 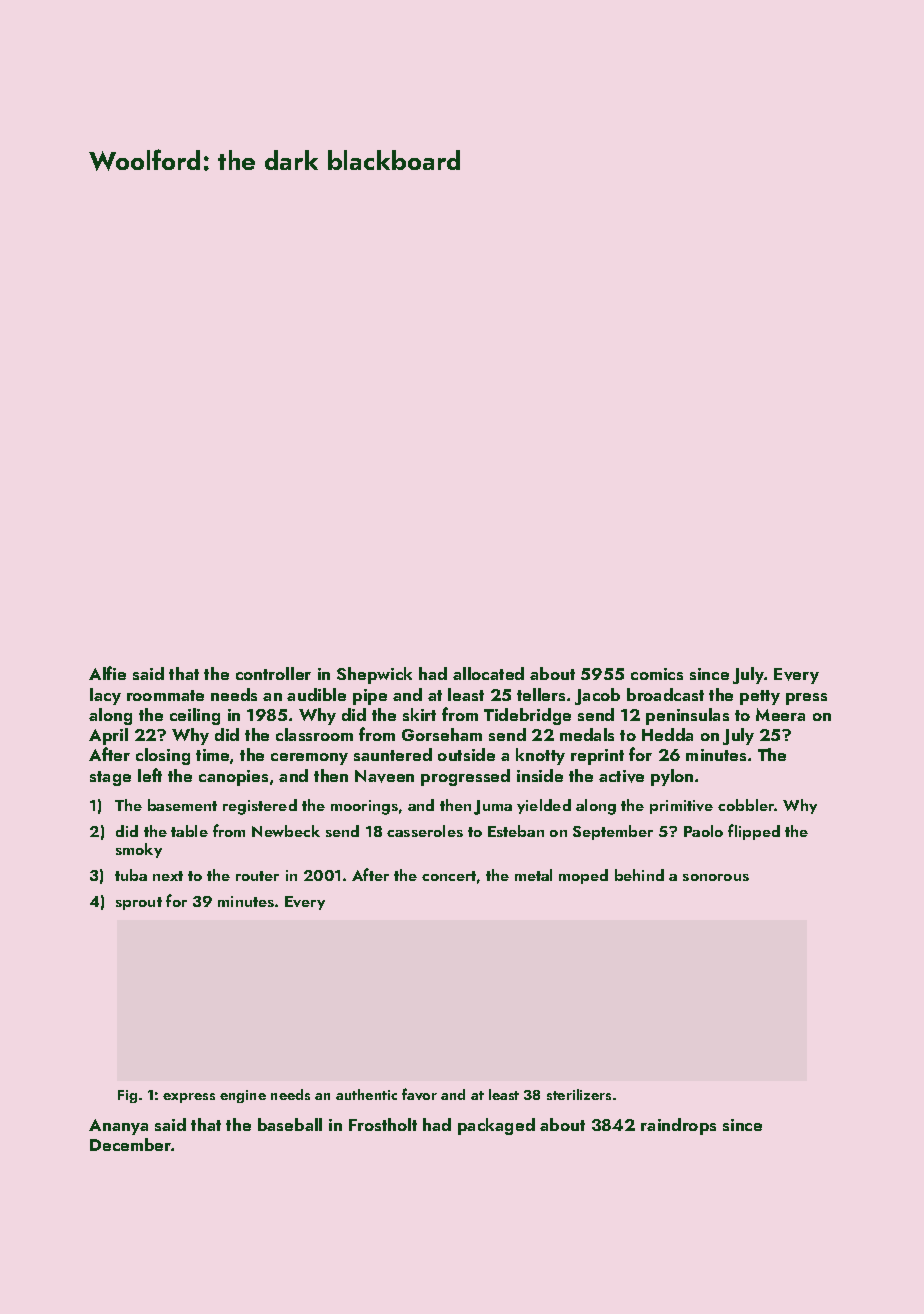 What do you see at coordinates (118, 1127) in the screenshot?
I see `Ananya` at bounding box center [118, 1127].
